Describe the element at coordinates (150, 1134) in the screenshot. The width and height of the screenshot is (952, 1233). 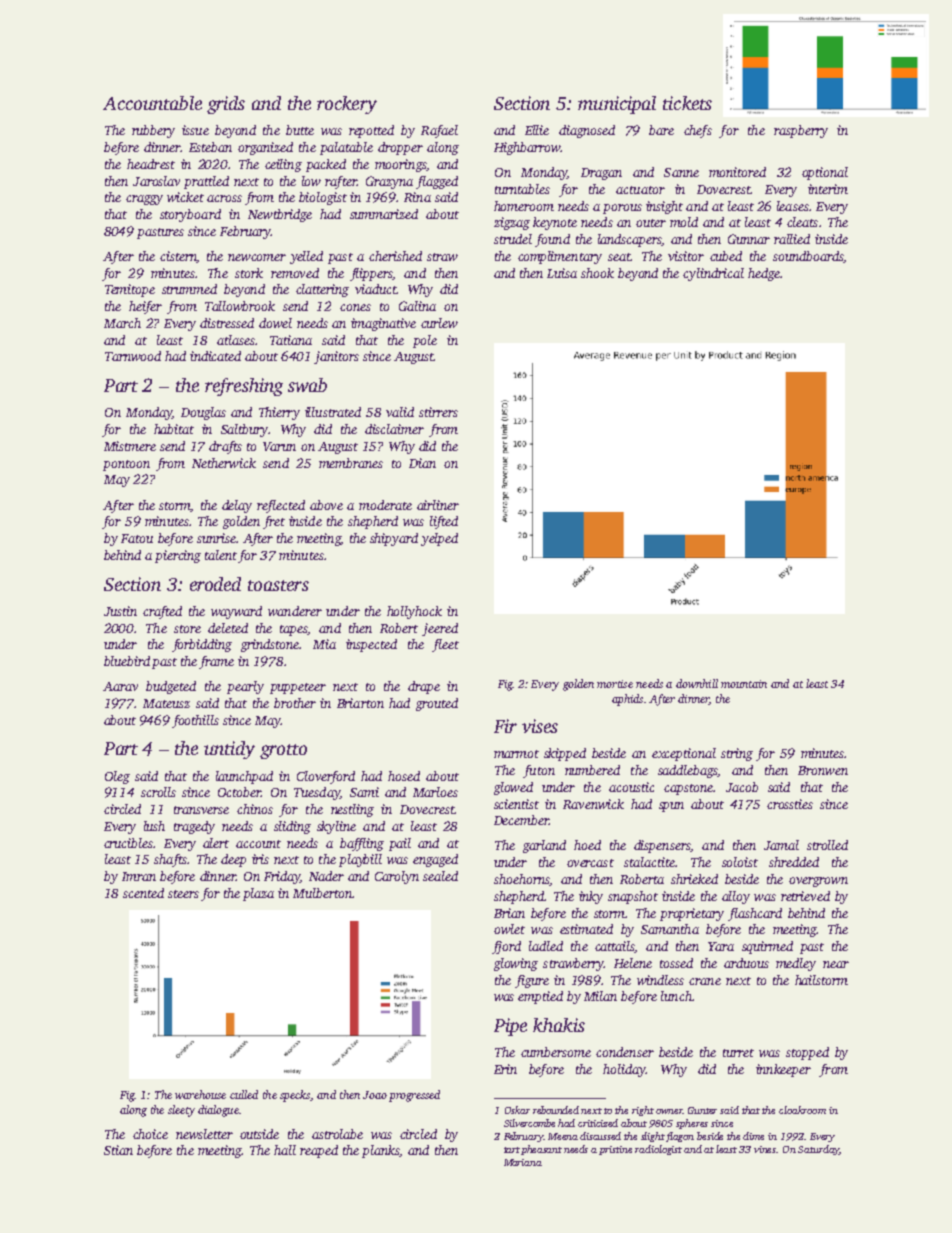
I see `choice` at that location.
